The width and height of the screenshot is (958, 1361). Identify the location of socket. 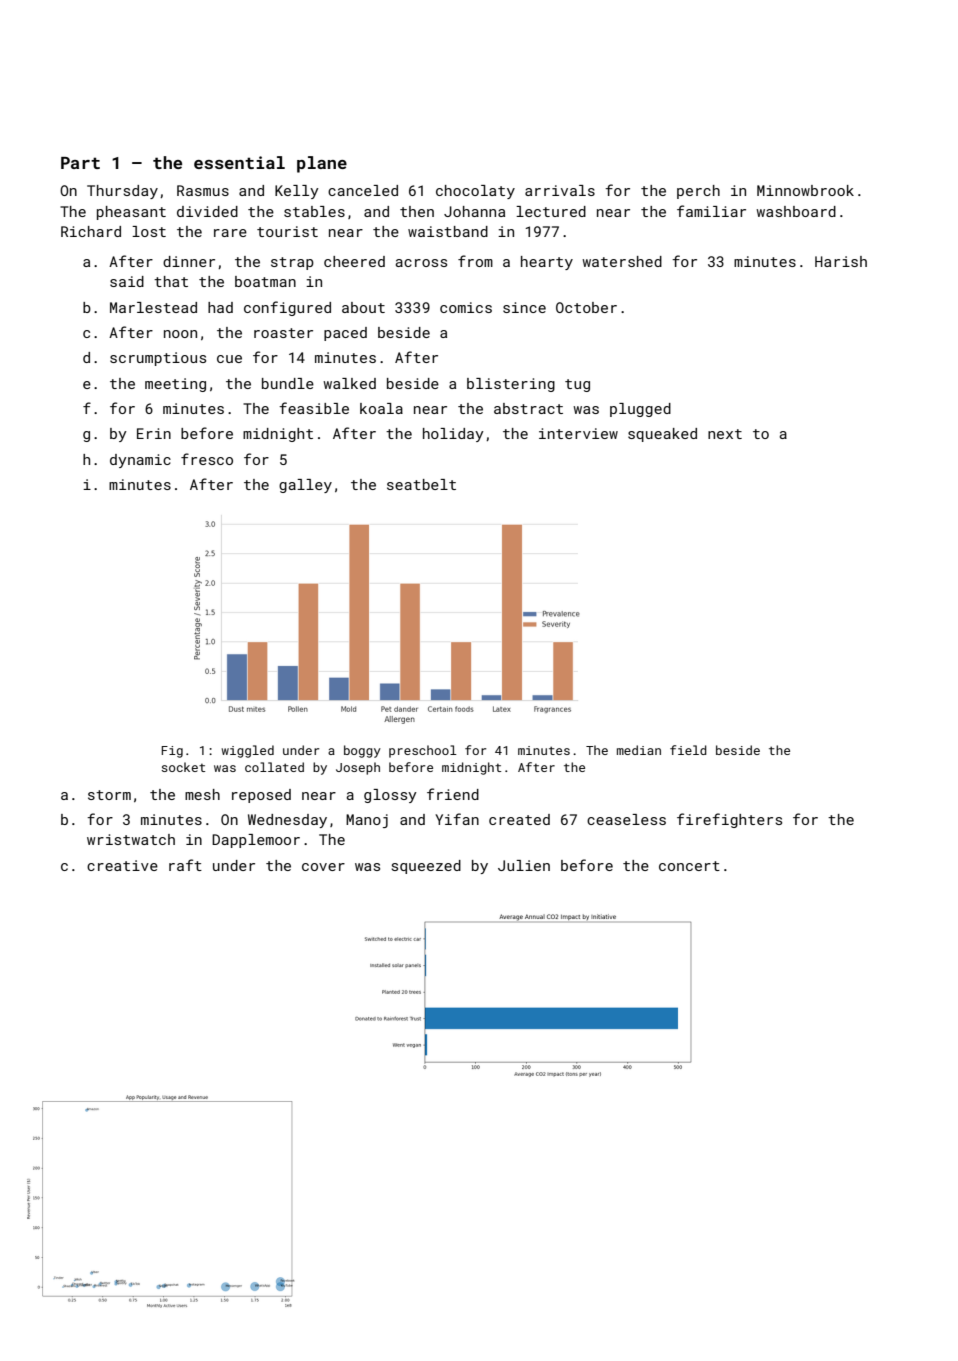
(183, 767).
